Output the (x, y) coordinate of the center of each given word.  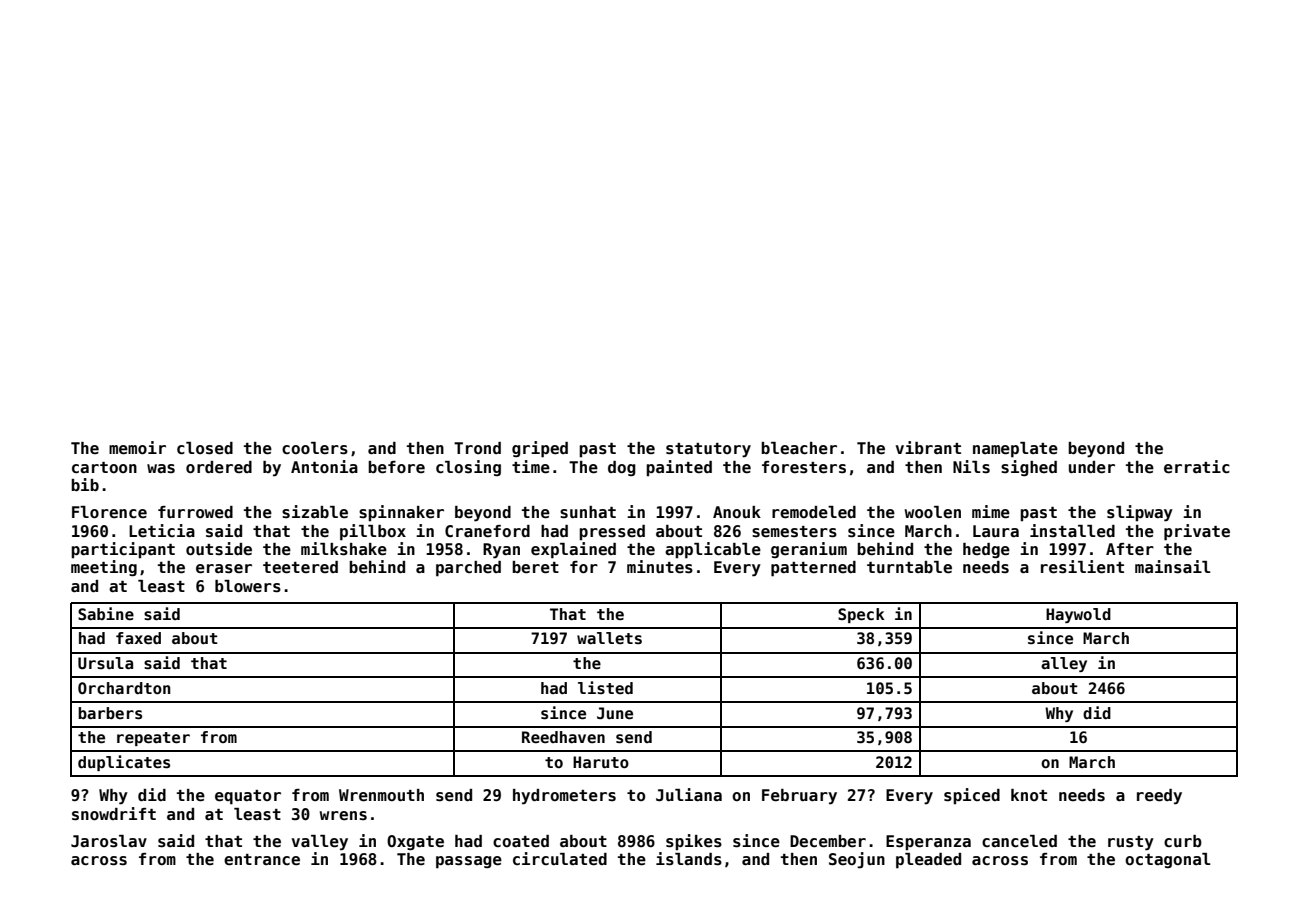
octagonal (1168, 860)
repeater (153, 739)
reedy (1159, 797)
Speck (861, 615)
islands (689, 859)
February (799, 797)
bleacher (799, 448)
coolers (315, 448)
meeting (104, 568)
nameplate (1015, 450)
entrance (262, 860)
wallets (609, 638)
